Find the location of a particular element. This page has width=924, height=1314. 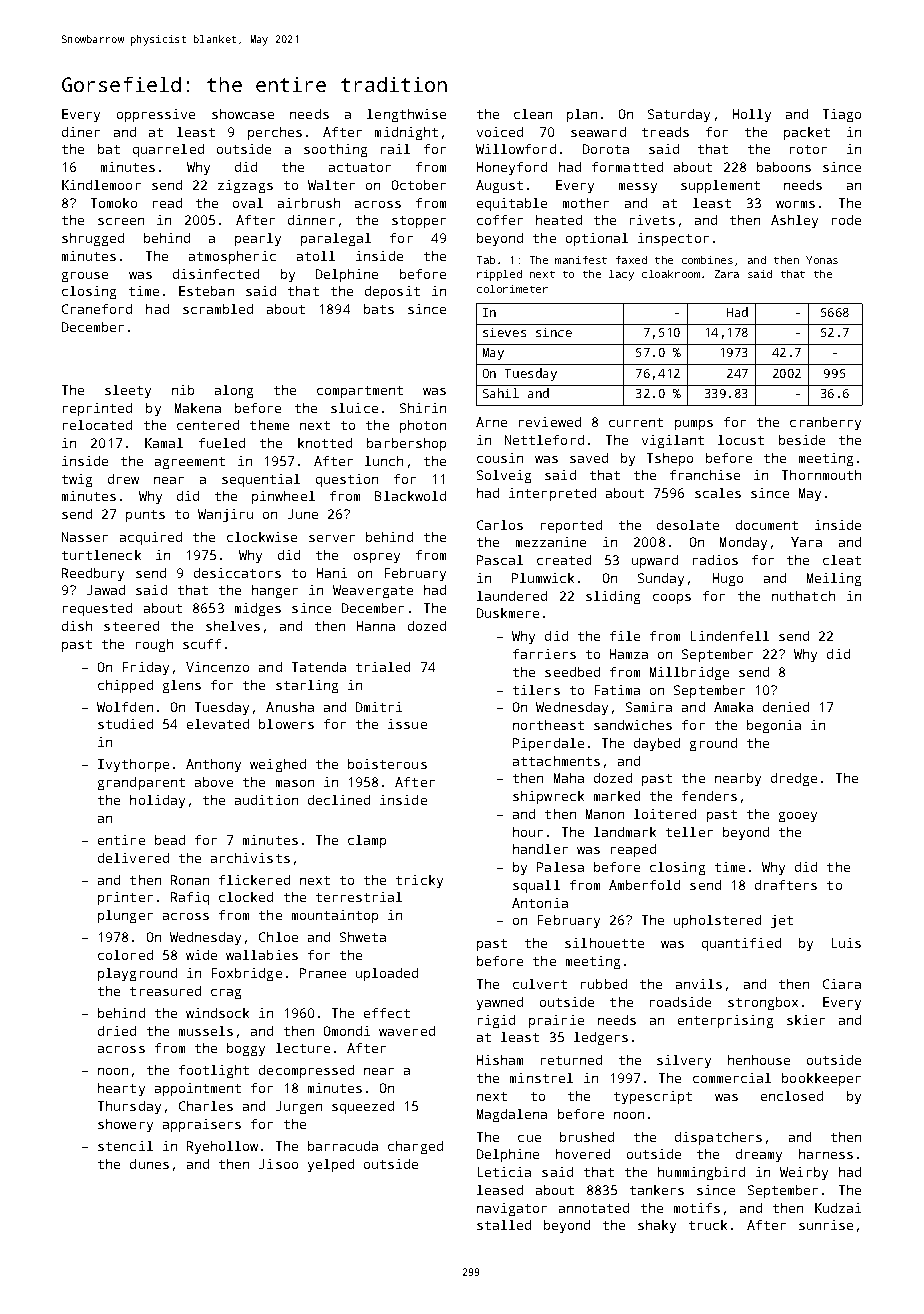

document is located at coordinates (767, 525).
